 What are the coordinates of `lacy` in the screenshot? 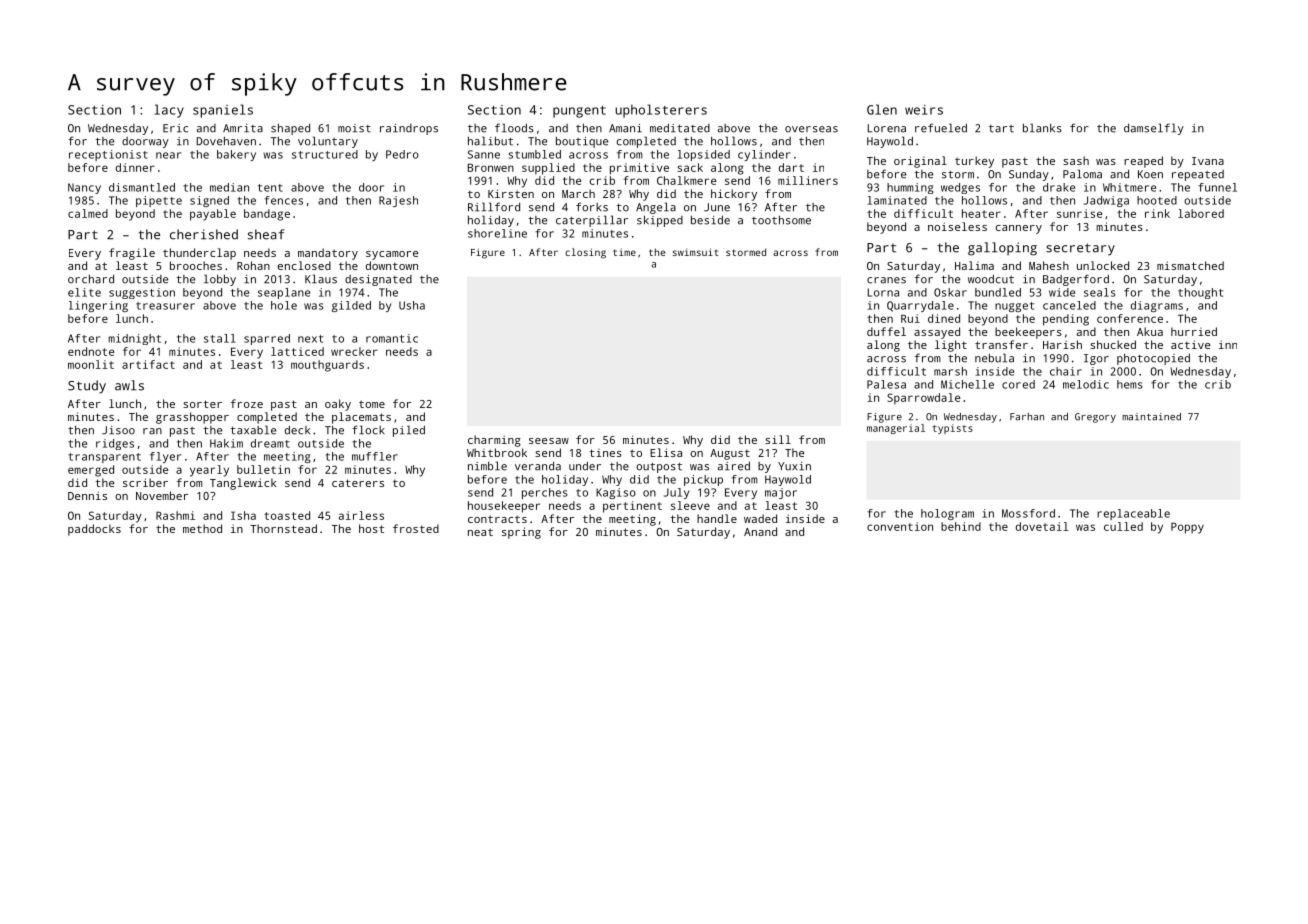 It's located at (169, 111).
